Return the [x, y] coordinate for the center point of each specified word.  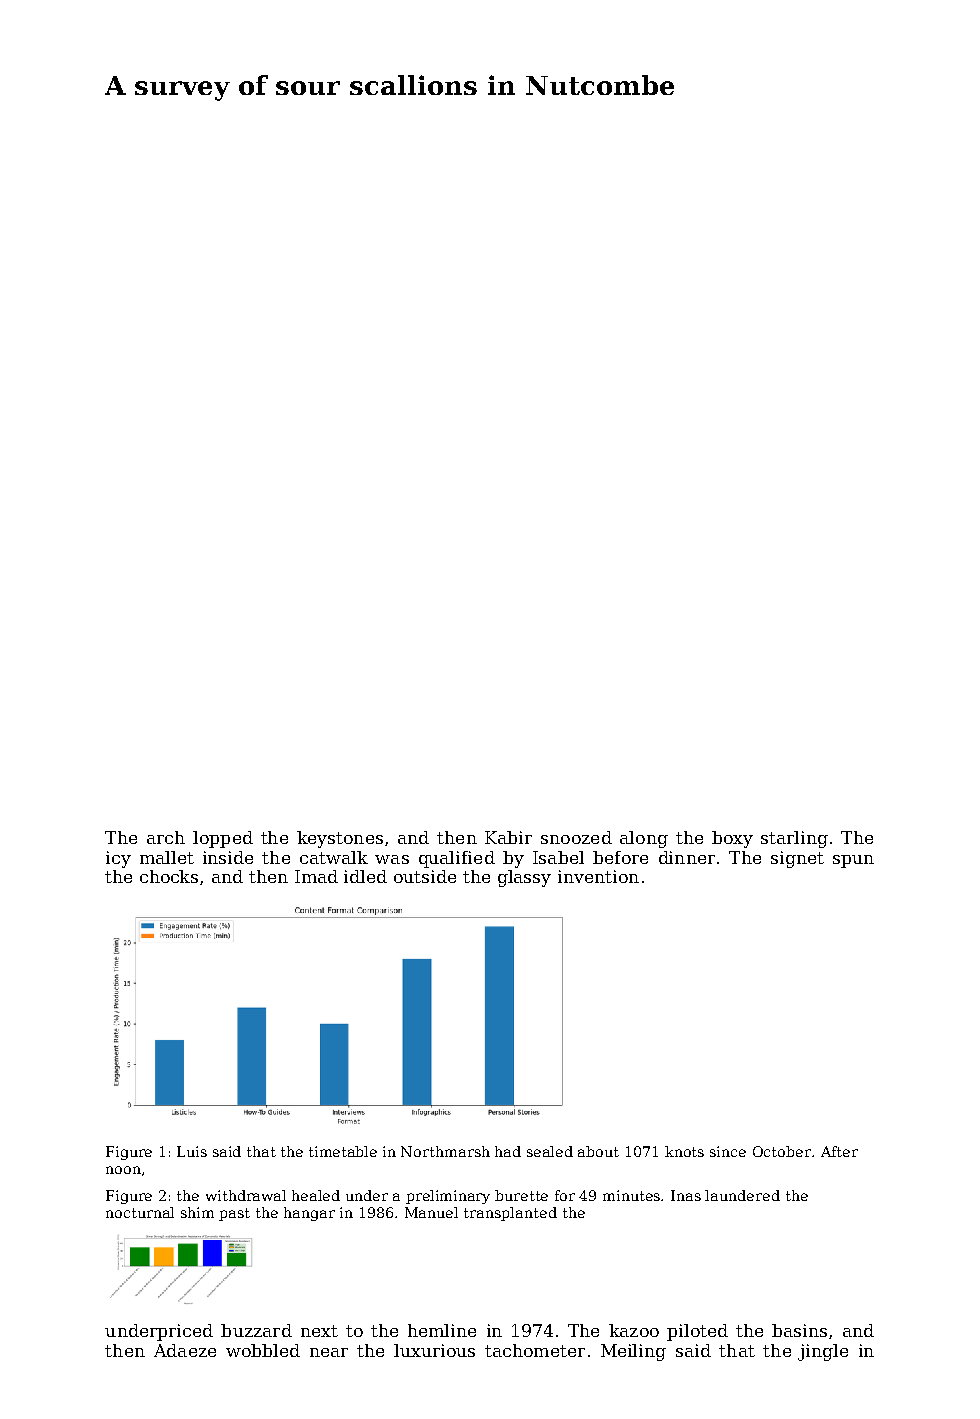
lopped [223, 839]
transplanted [510, 1214]
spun [853, 861]
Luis [192, 1151]
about [598, 1151]
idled [365, 876]
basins [799, 1330]
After [839, 1151]
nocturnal [140, 1212]
